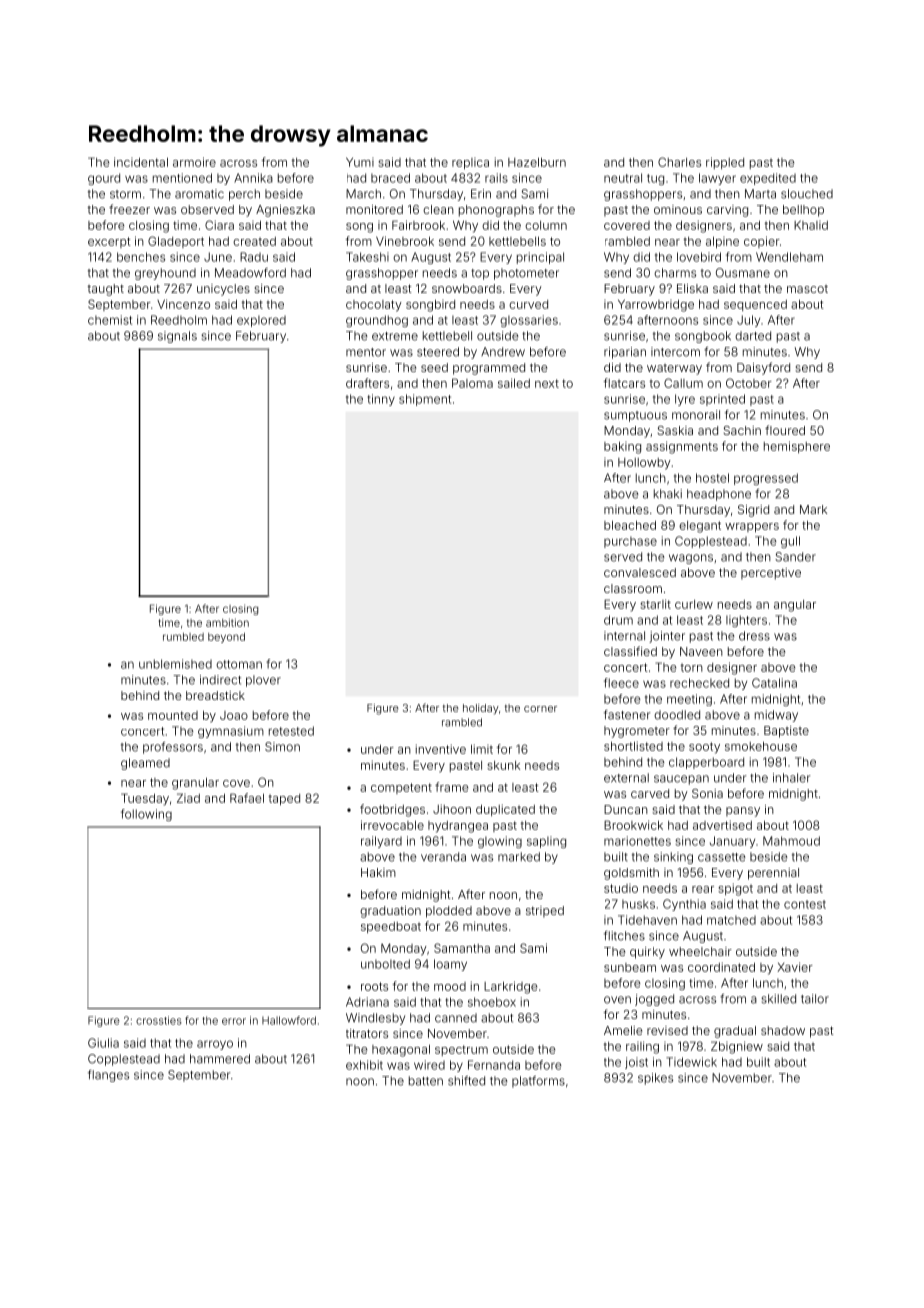 This screenshot has height=1308, width=924. Describe the element at coordinates (426, 1081) in the screenshot. I see `batten` at that location.
